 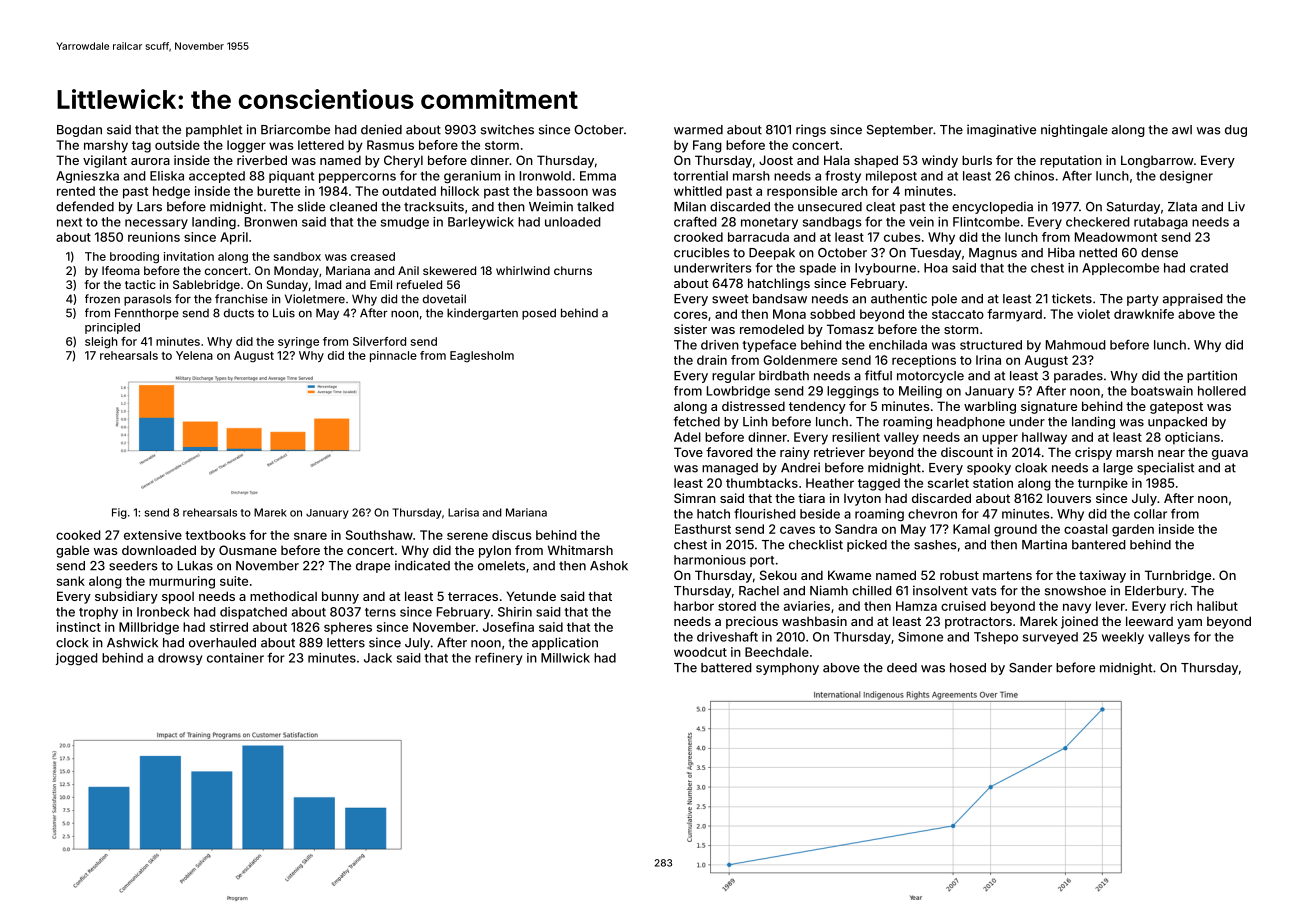 I want to click on switches, so click(x=507, y=129).
